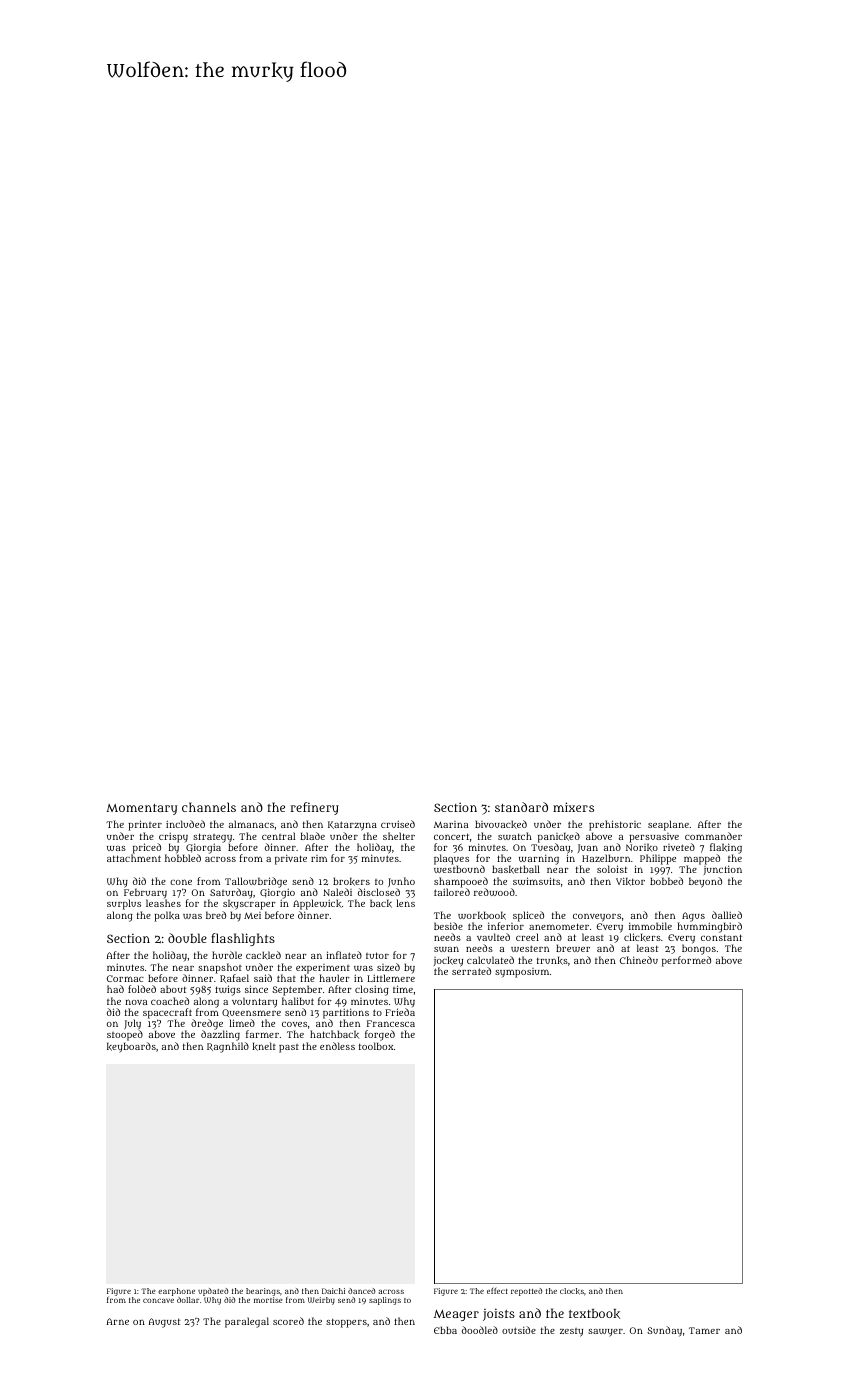 This screenshot has width=849, height=1400. What do you see at coordinates (499, 1314) in the screenshot?
I see `joists` at bounding box center [499, 1314].
